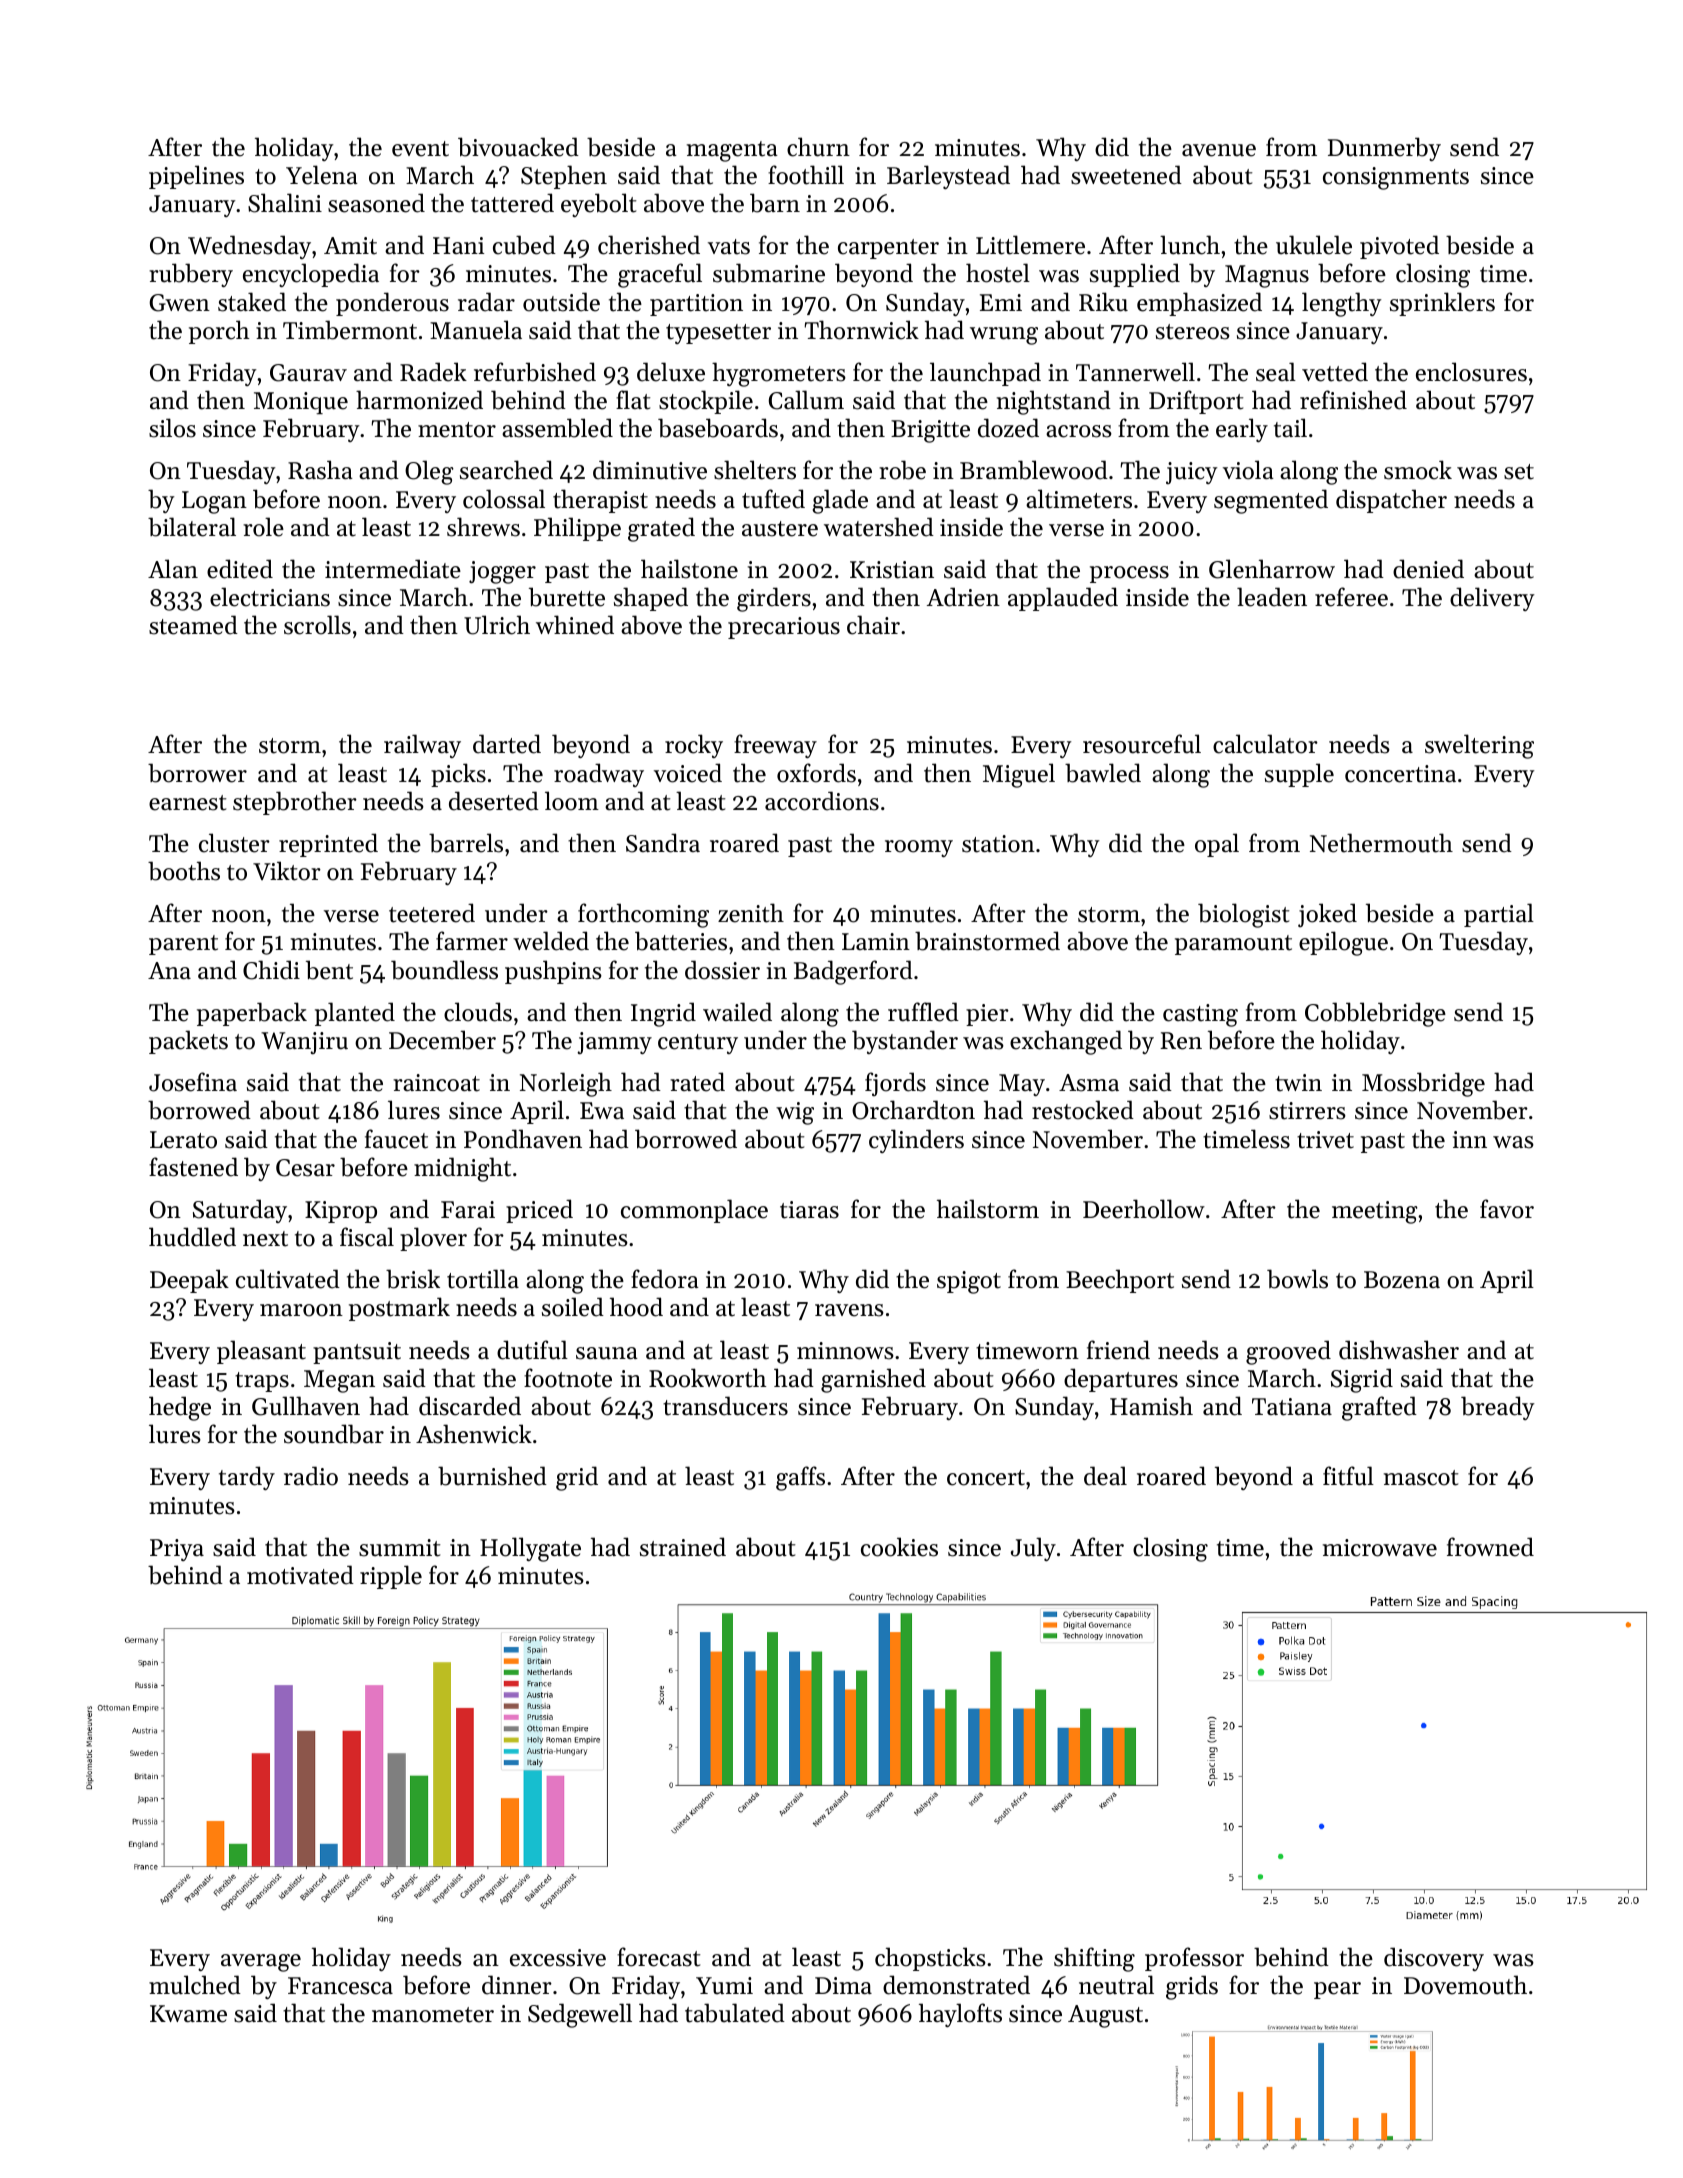 The image size is (1683, 2178). Describe the element at coordinates (183, 945) in the image. I see `parent` at that location.
